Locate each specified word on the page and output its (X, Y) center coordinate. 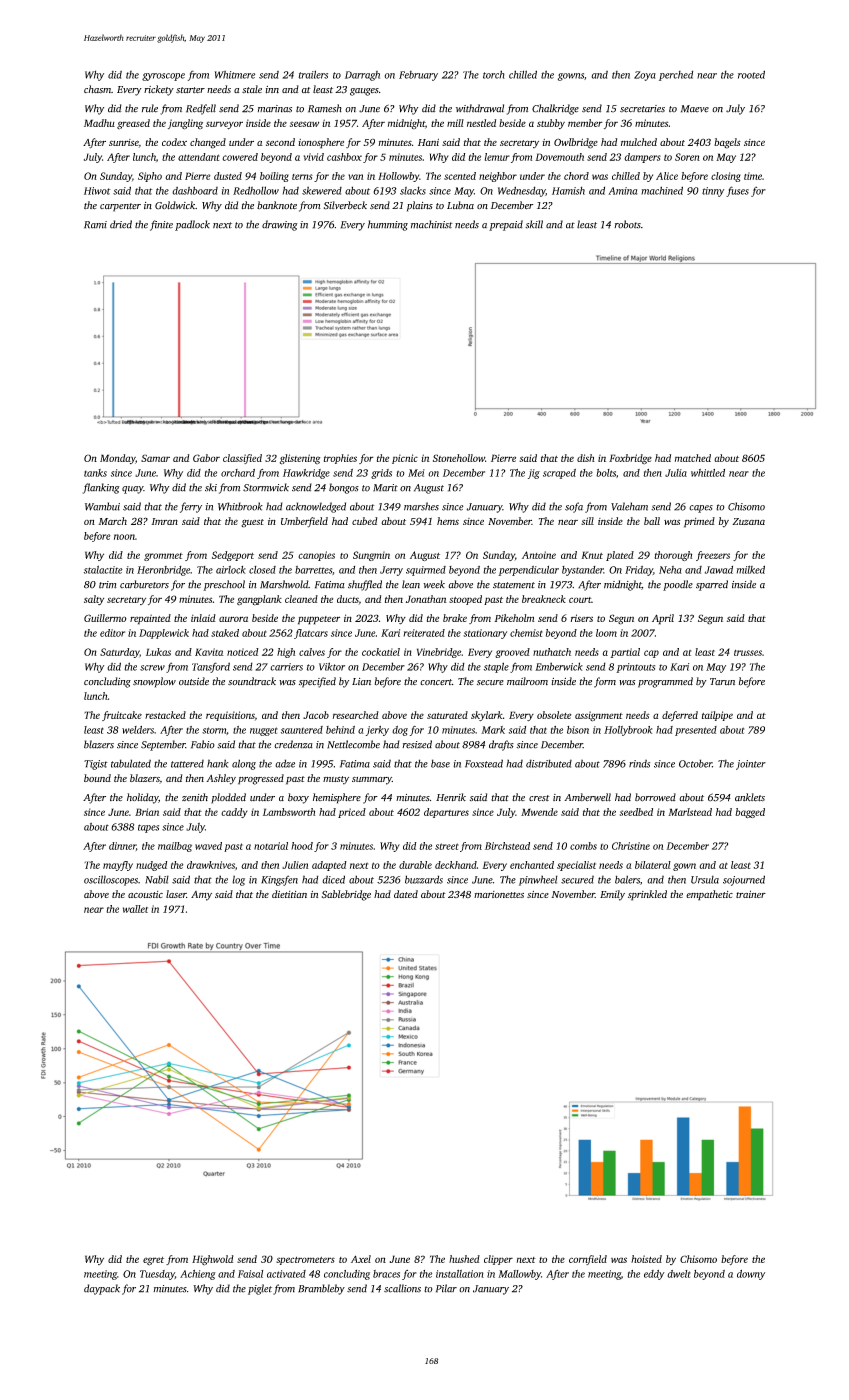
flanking (101, 488)
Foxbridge (630, 459)
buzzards (424, 879)
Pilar (446, 1288)
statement (514, 585)
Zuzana (748, 521)
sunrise (124, 142)
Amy (201, 896)
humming (388, 225)
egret (153, 1261)
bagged (750, 813)
